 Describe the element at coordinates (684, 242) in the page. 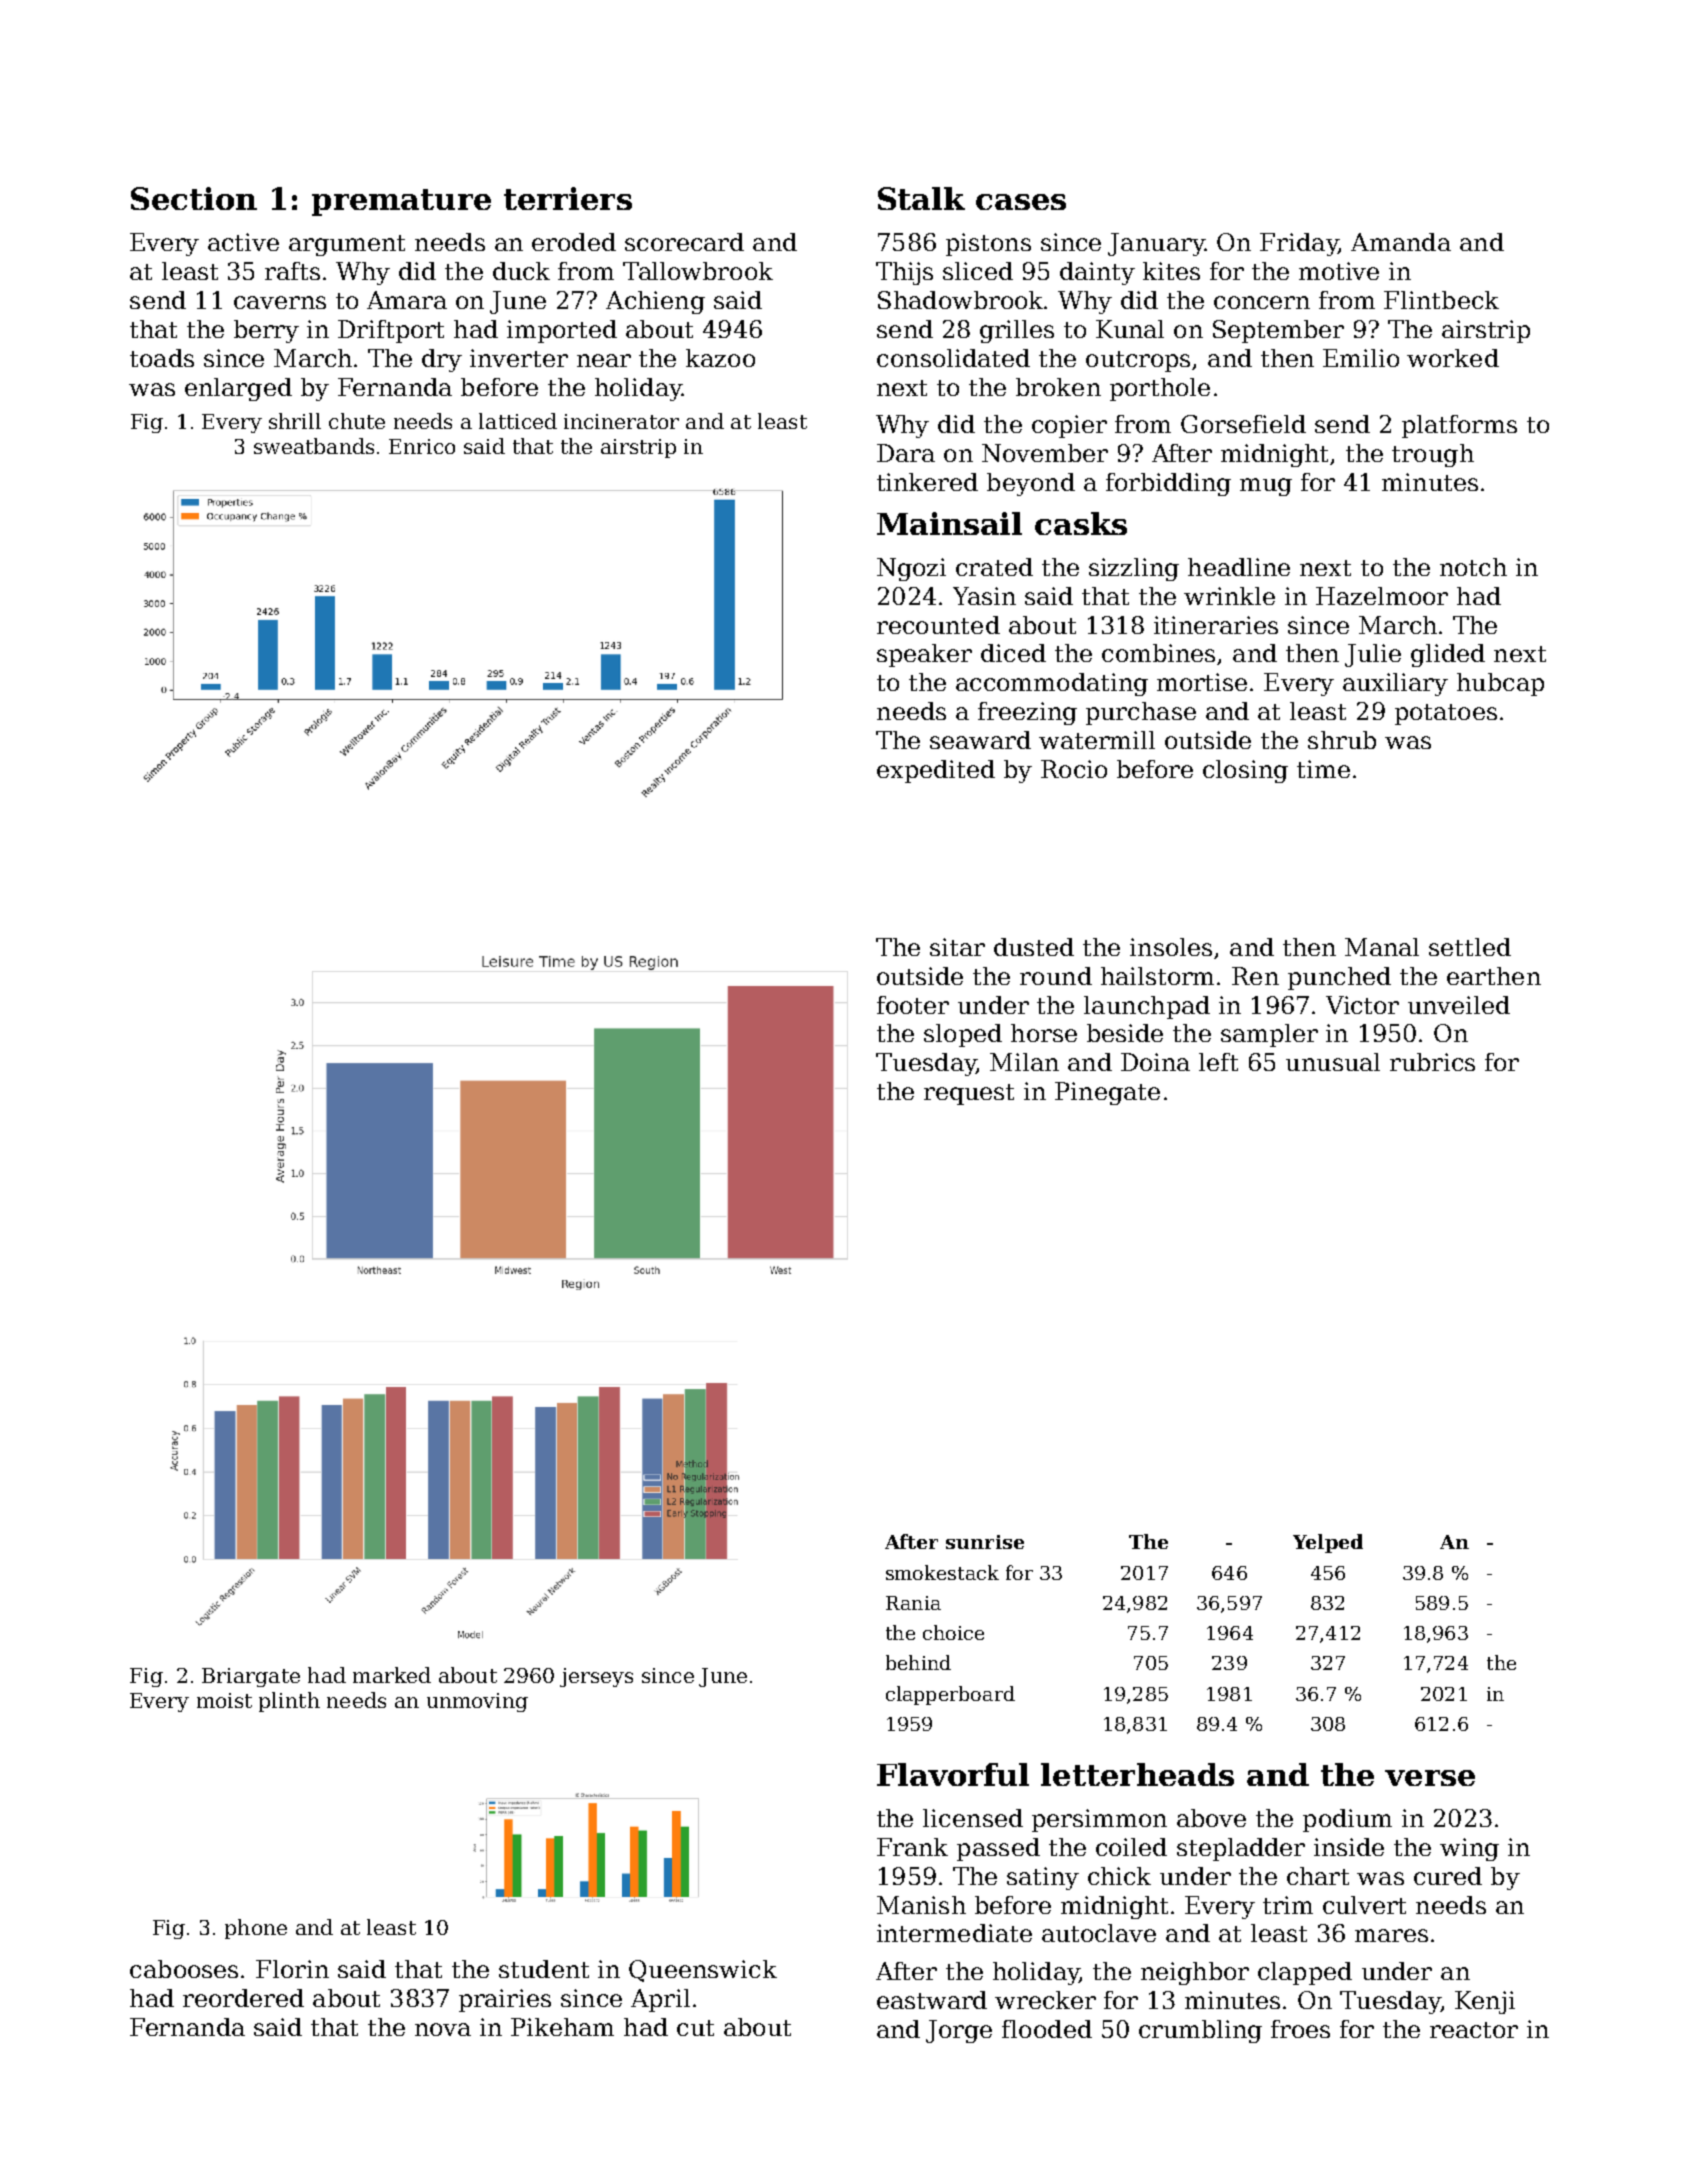

I see `scorecard` at that location.
